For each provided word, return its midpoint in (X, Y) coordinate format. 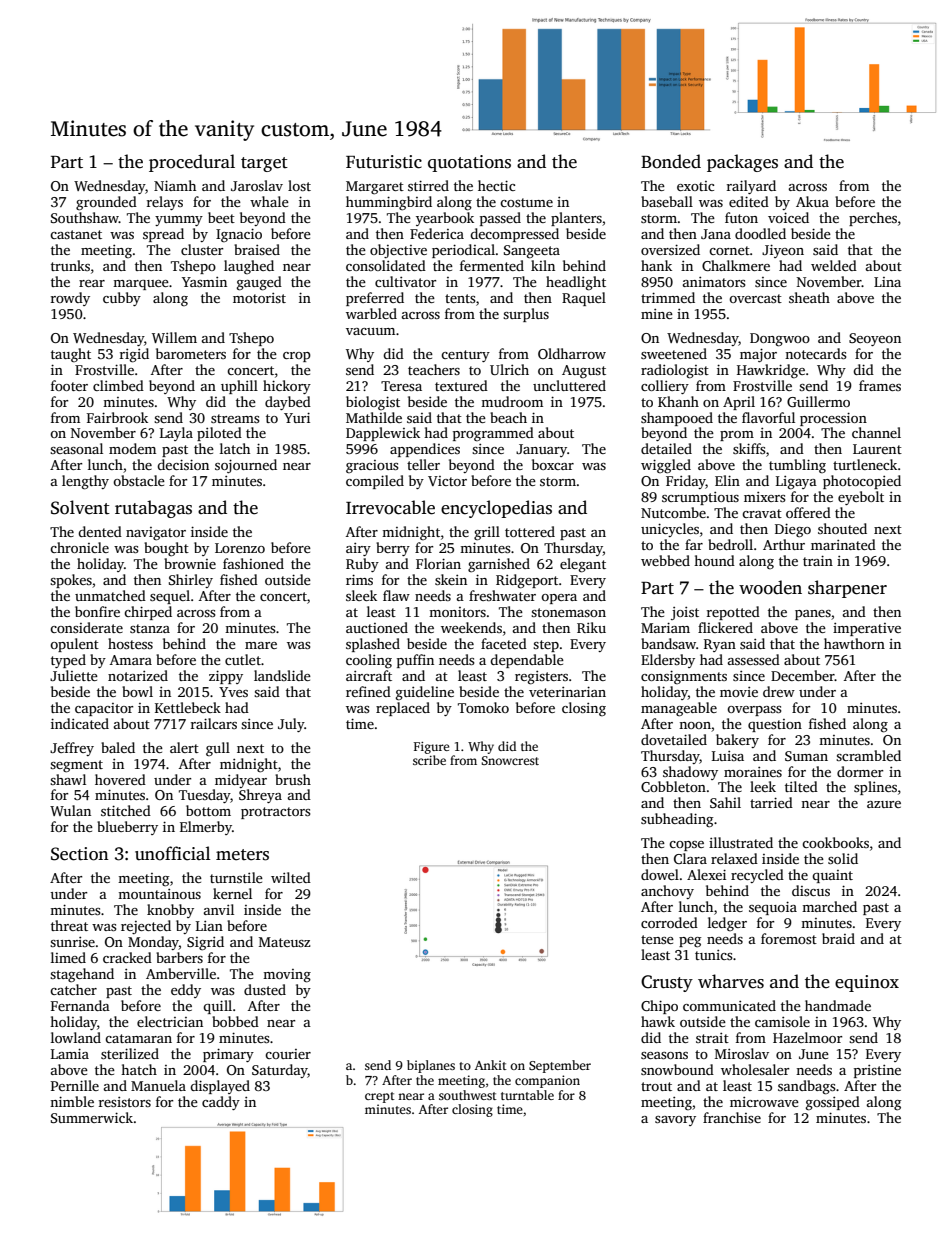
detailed (666, 448)
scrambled (868, 755)
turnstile (236, 877)
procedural (192, 163)
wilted (291, 877)
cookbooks (835, 842)
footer (69, 385)
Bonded (671, 161)
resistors (125, 1102)
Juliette (74, 675)
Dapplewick (383, 434)
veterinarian (567, 691)
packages (742, 163)
